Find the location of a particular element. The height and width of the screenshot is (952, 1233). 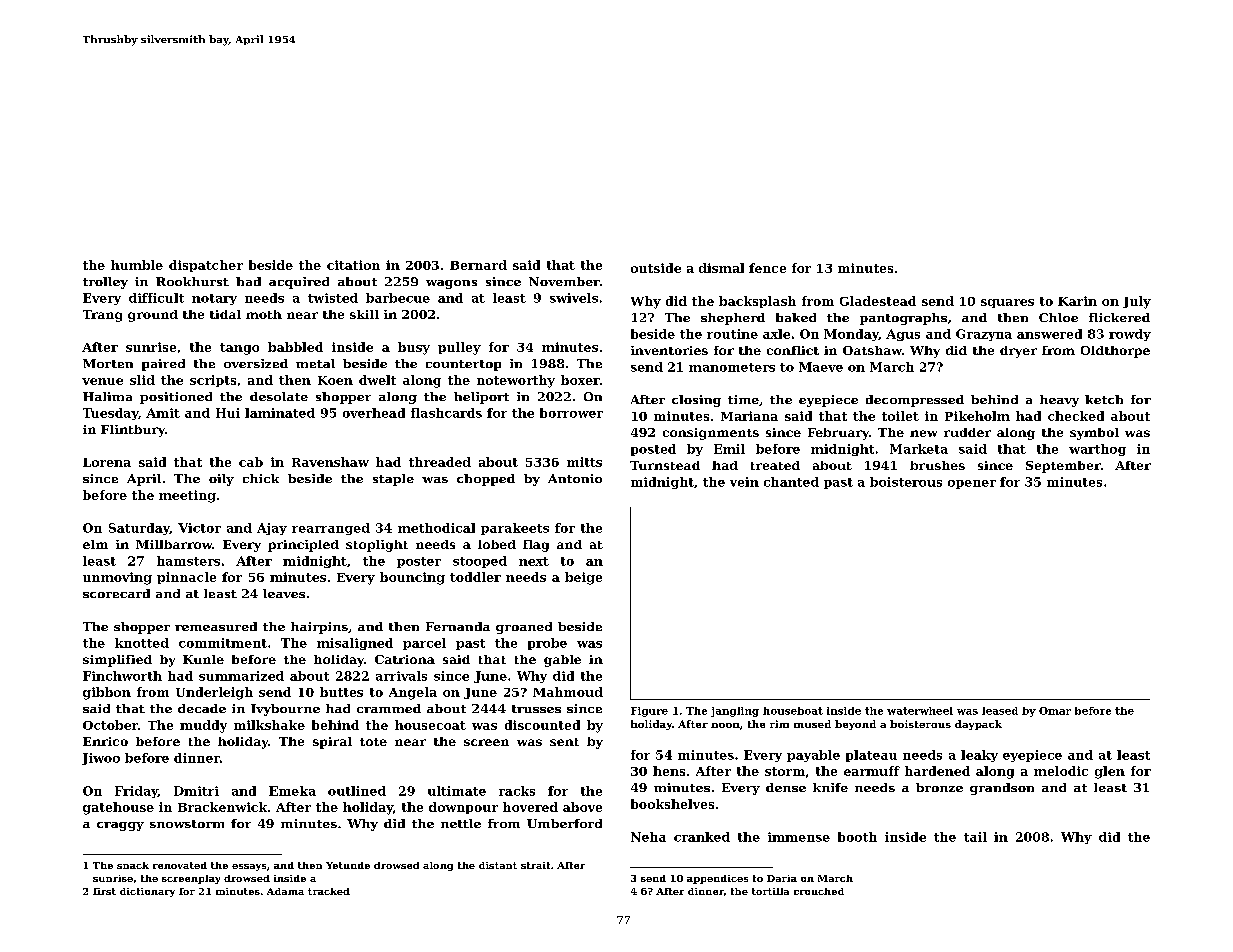

first is located at coordinates (104, 891).
